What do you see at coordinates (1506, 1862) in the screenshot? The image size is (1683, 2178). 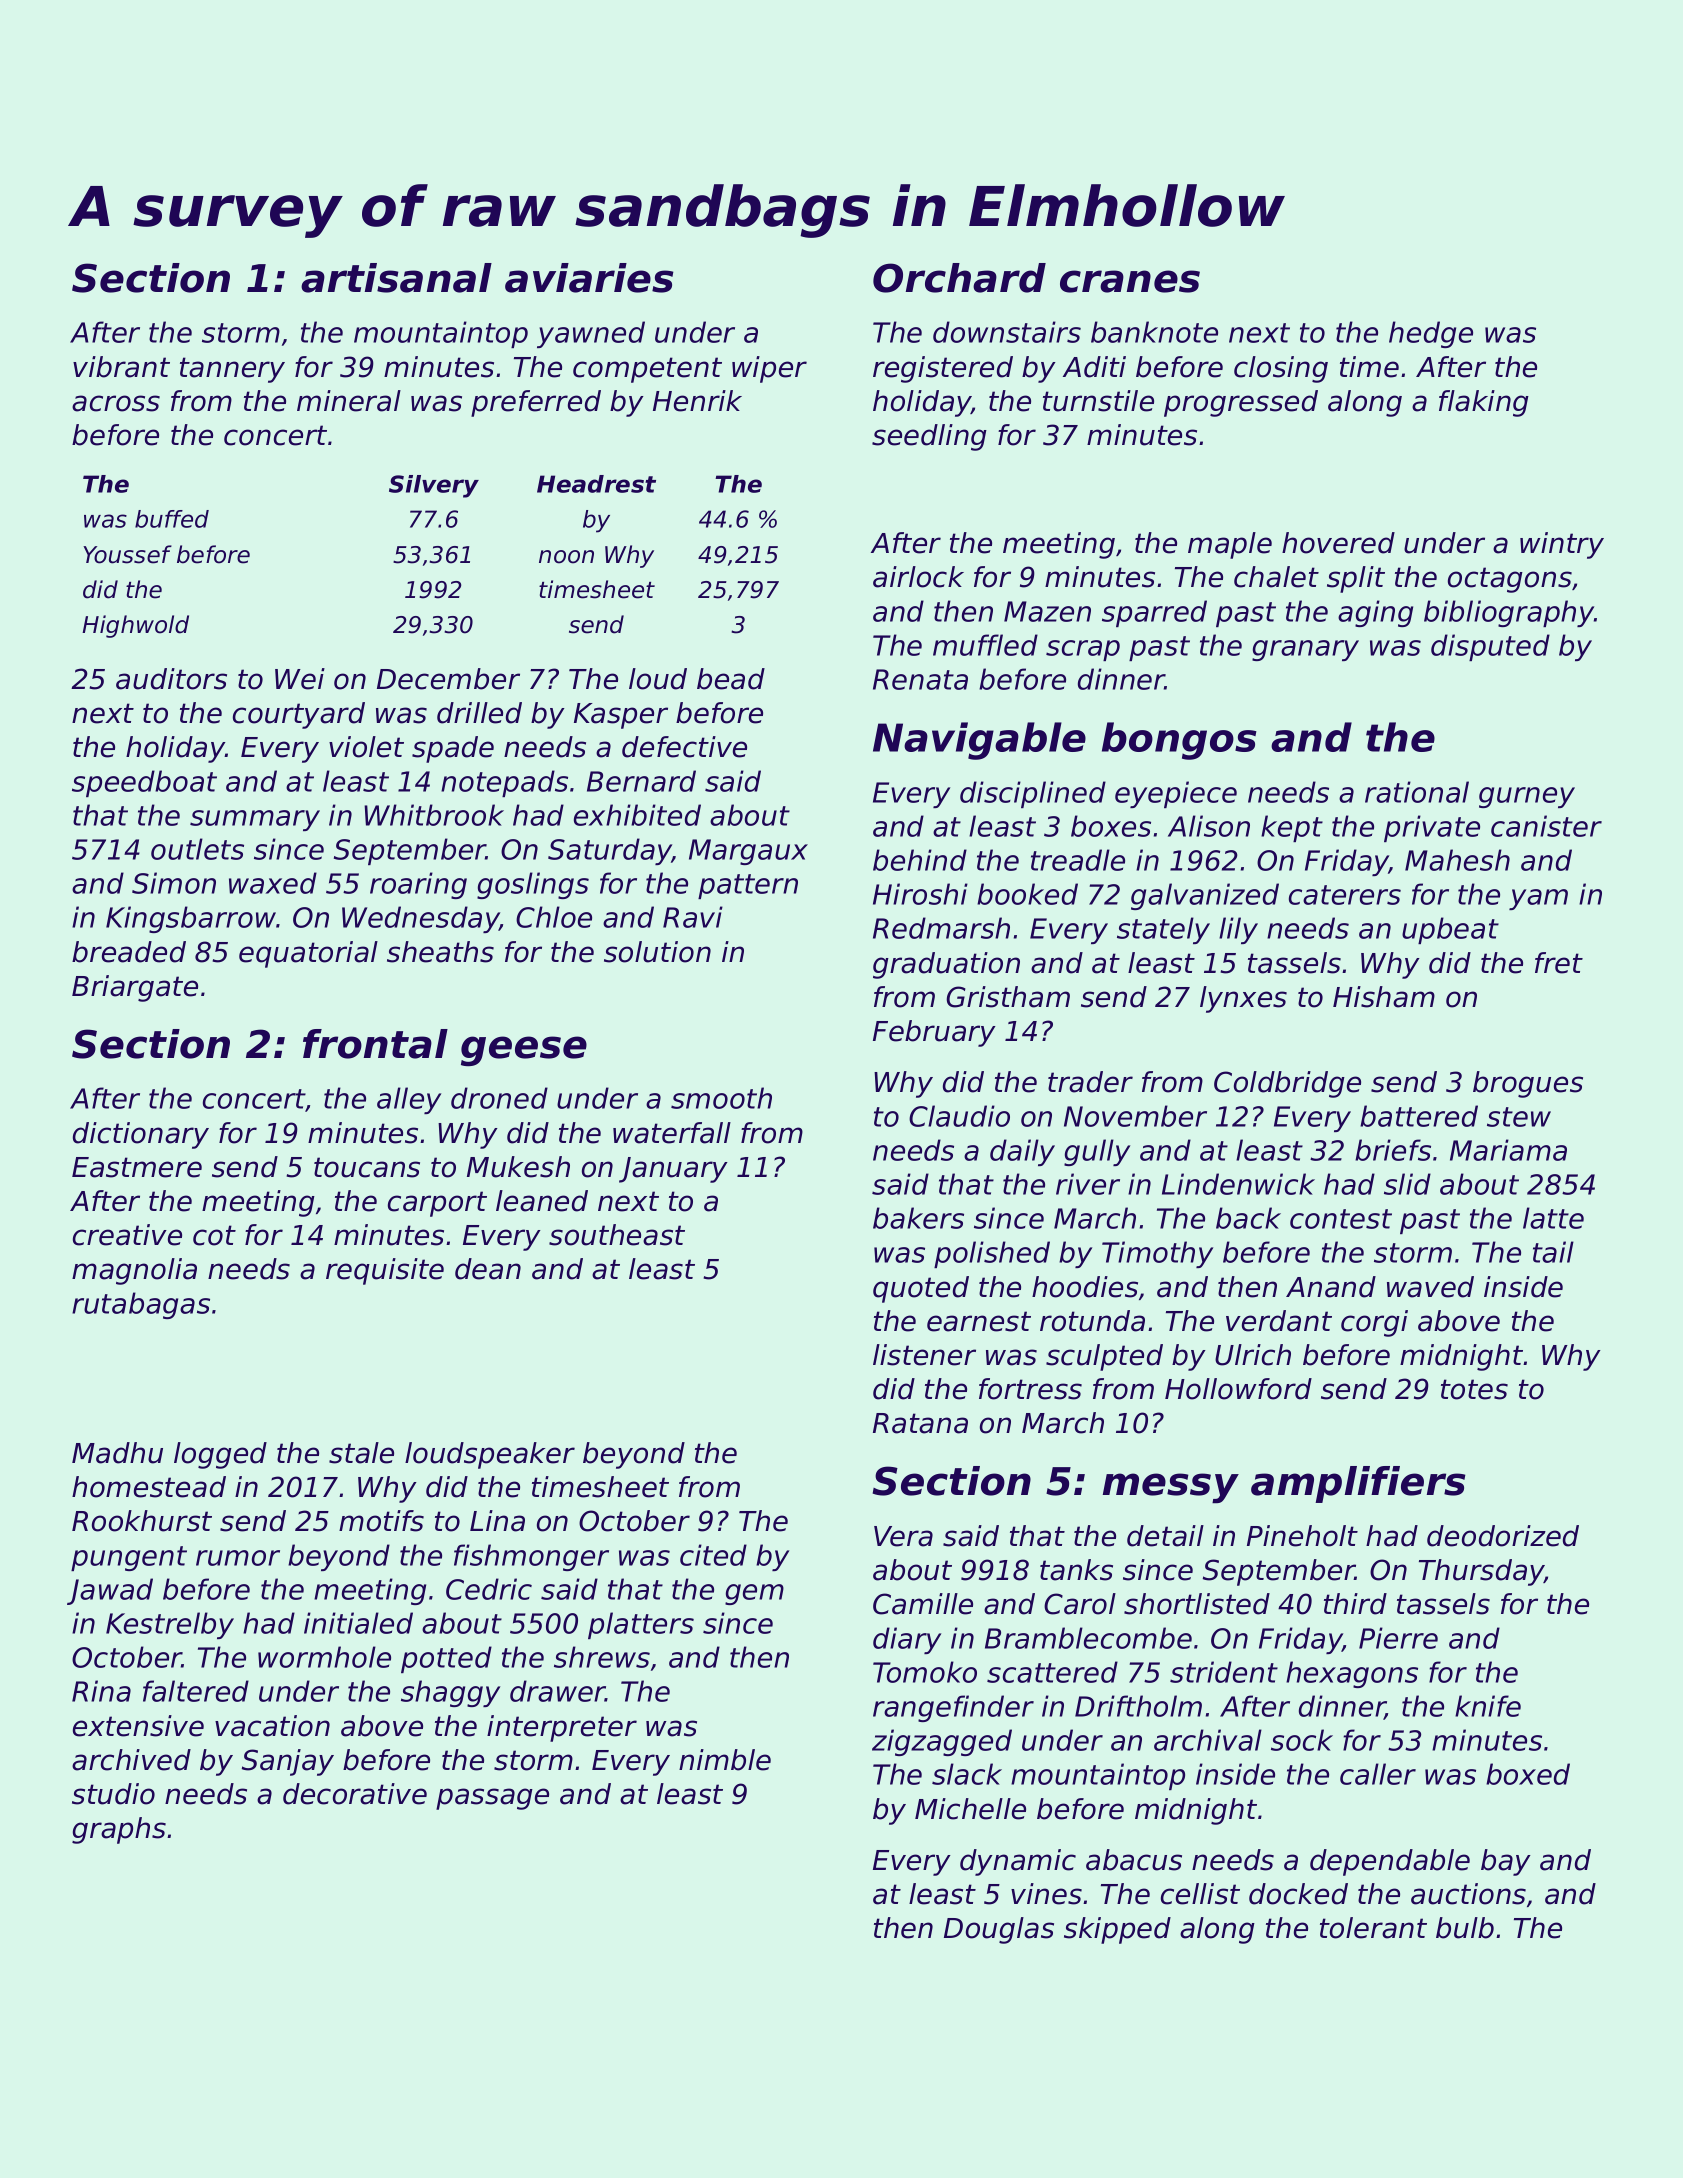 I see `bay` at bounding box center [1506, 1862].
